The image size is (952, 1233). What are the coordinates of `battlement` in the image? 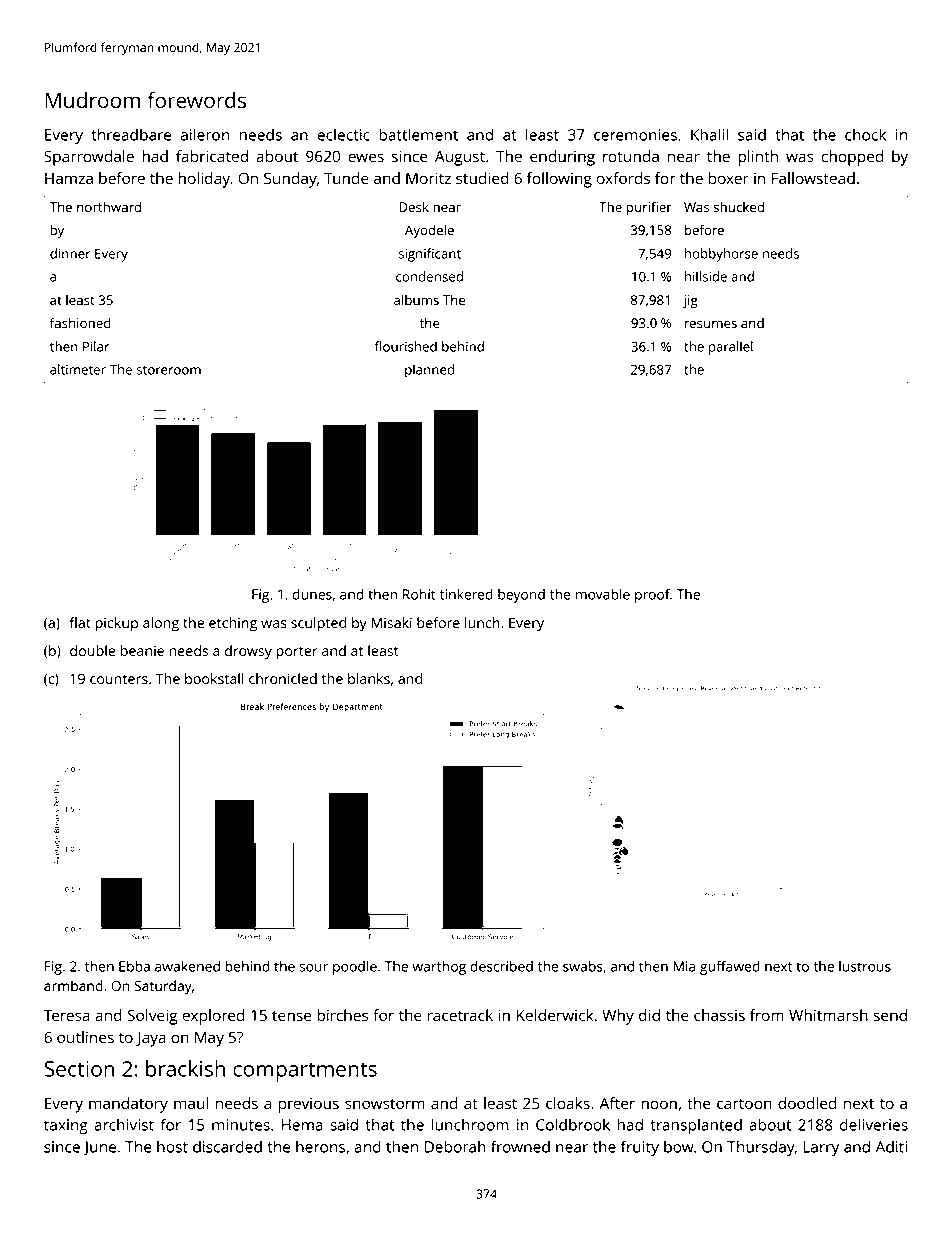 It's located at (418, 134).
